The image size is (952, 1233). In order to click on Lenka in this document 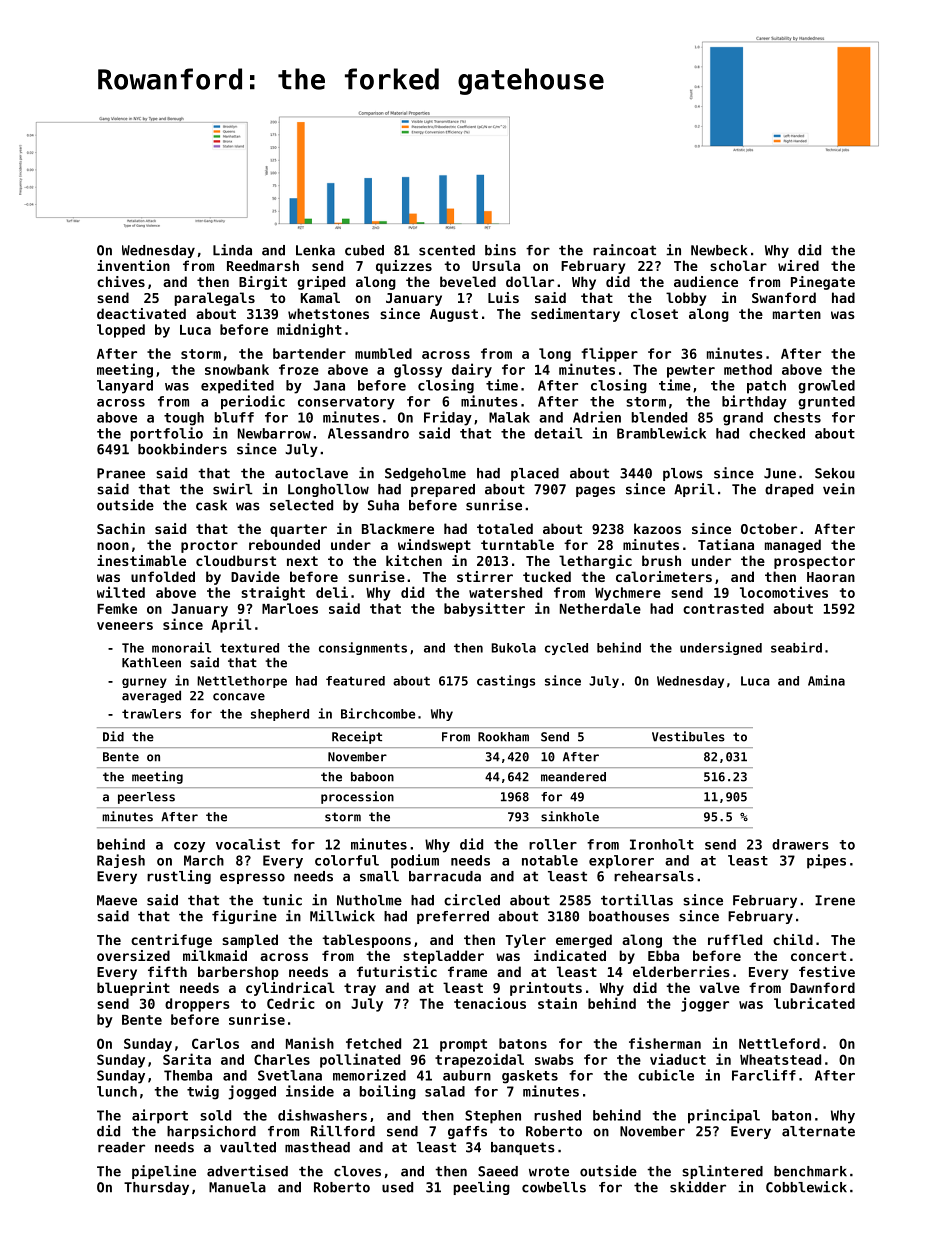, I will do `click(315, 250)`.
